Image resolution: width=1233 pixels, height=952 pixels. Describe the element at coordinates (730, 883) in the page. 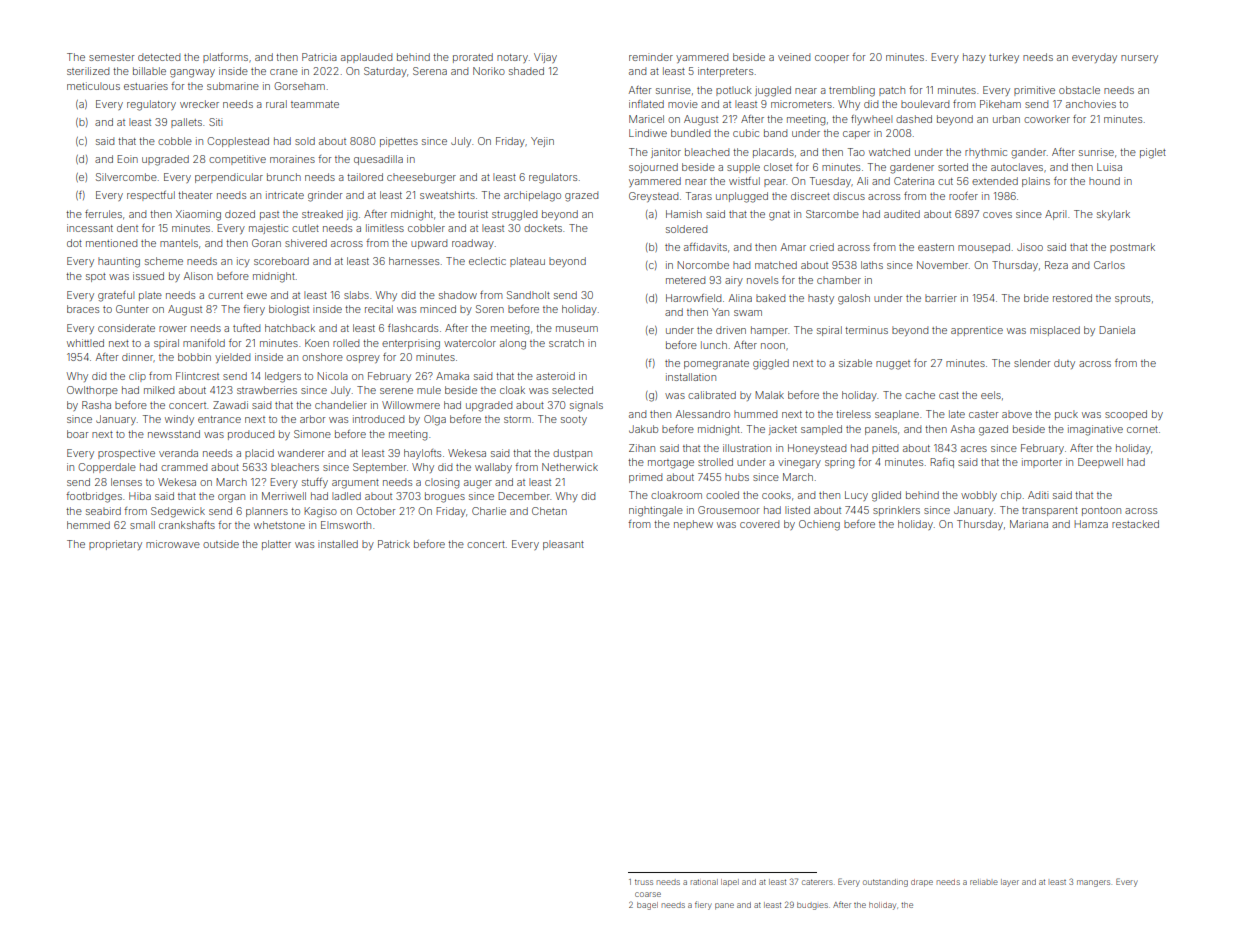

I see `lapel` at that location.
